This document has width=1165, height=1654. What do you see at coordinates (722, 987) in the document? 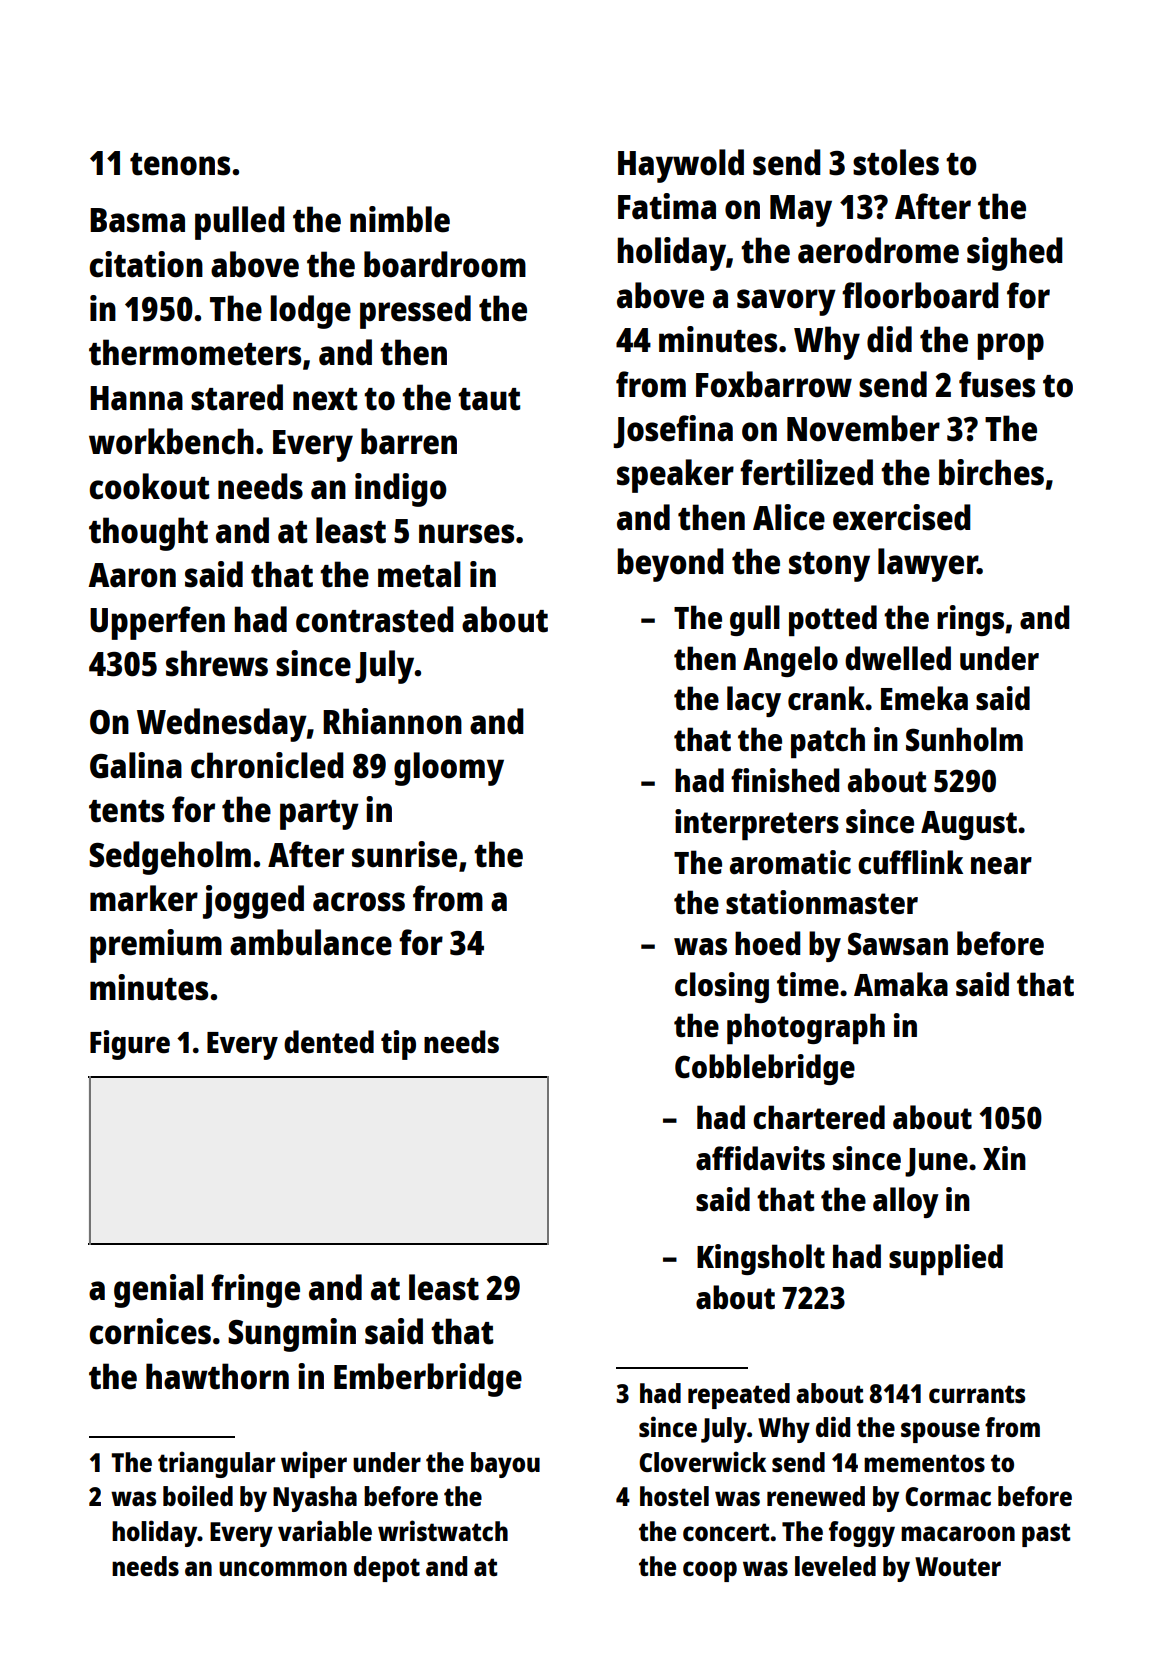
I see `closing` at bounding box center [722, 987].
